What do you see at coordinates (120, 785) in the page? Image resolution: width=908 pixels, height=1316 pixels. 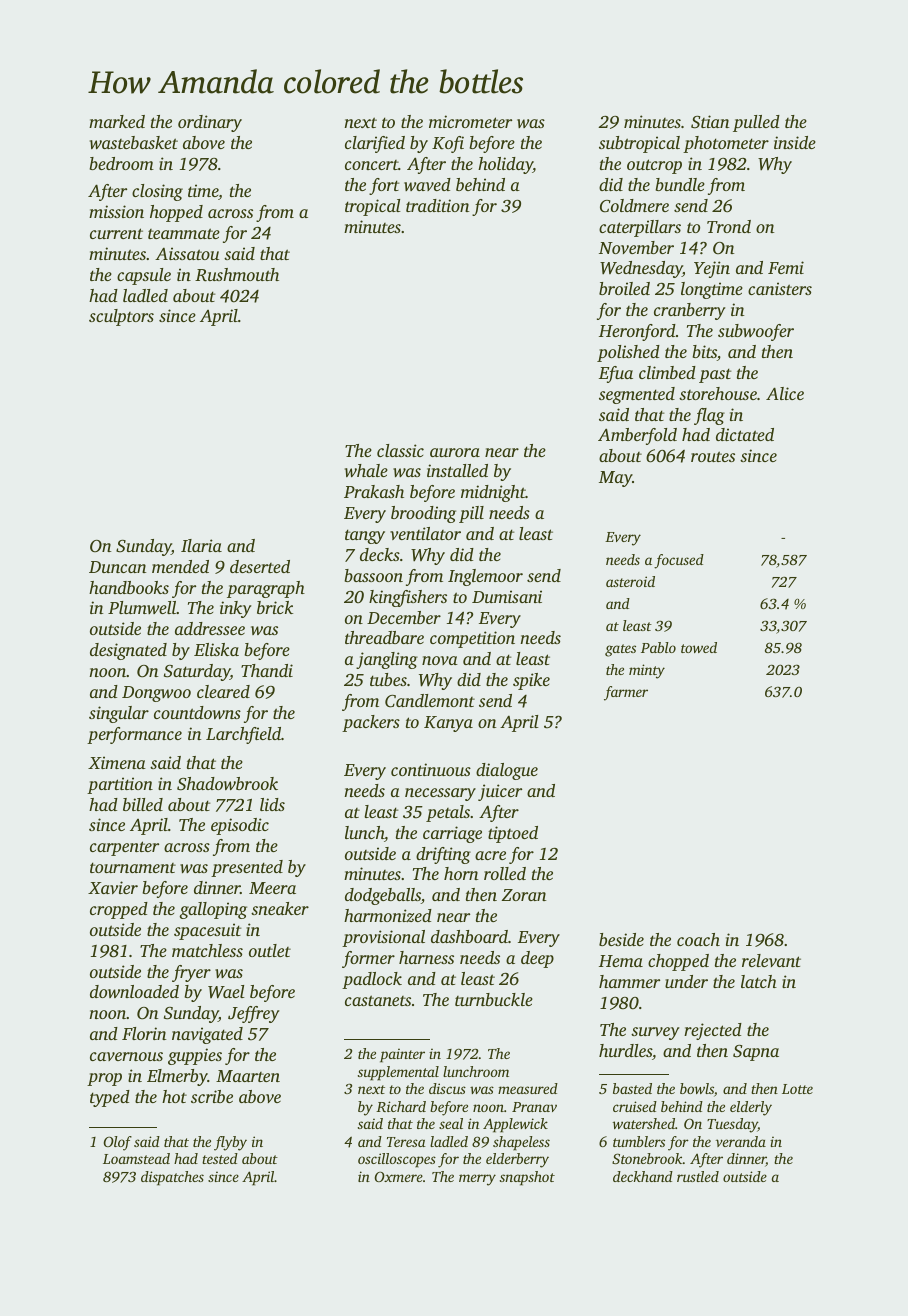 I see `partition` at bounding box center [120, 785].
